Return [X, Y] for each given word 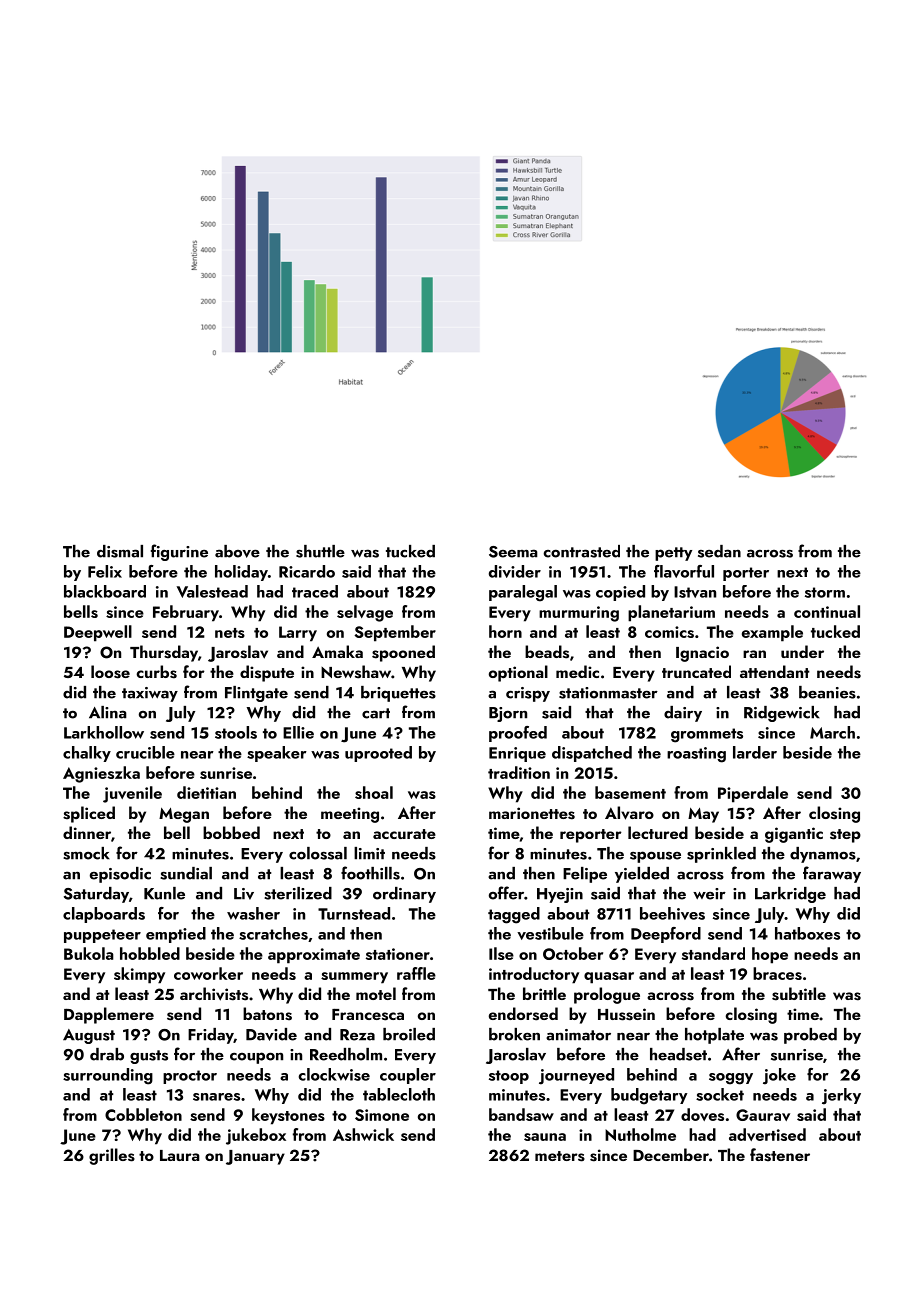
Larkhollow [104, 732]
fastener [780, 1155]
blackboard [105, 591]
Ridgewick [782, 714]
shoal [374, 792]
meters [560, 1156]
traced [315, 591]
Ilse [501, 953]
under [802, 651]
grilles [112, 1156]
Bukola [89, 953]
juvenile [132, 794]
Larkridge [790, 895]
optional [518, 673]
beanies [827, 692]
